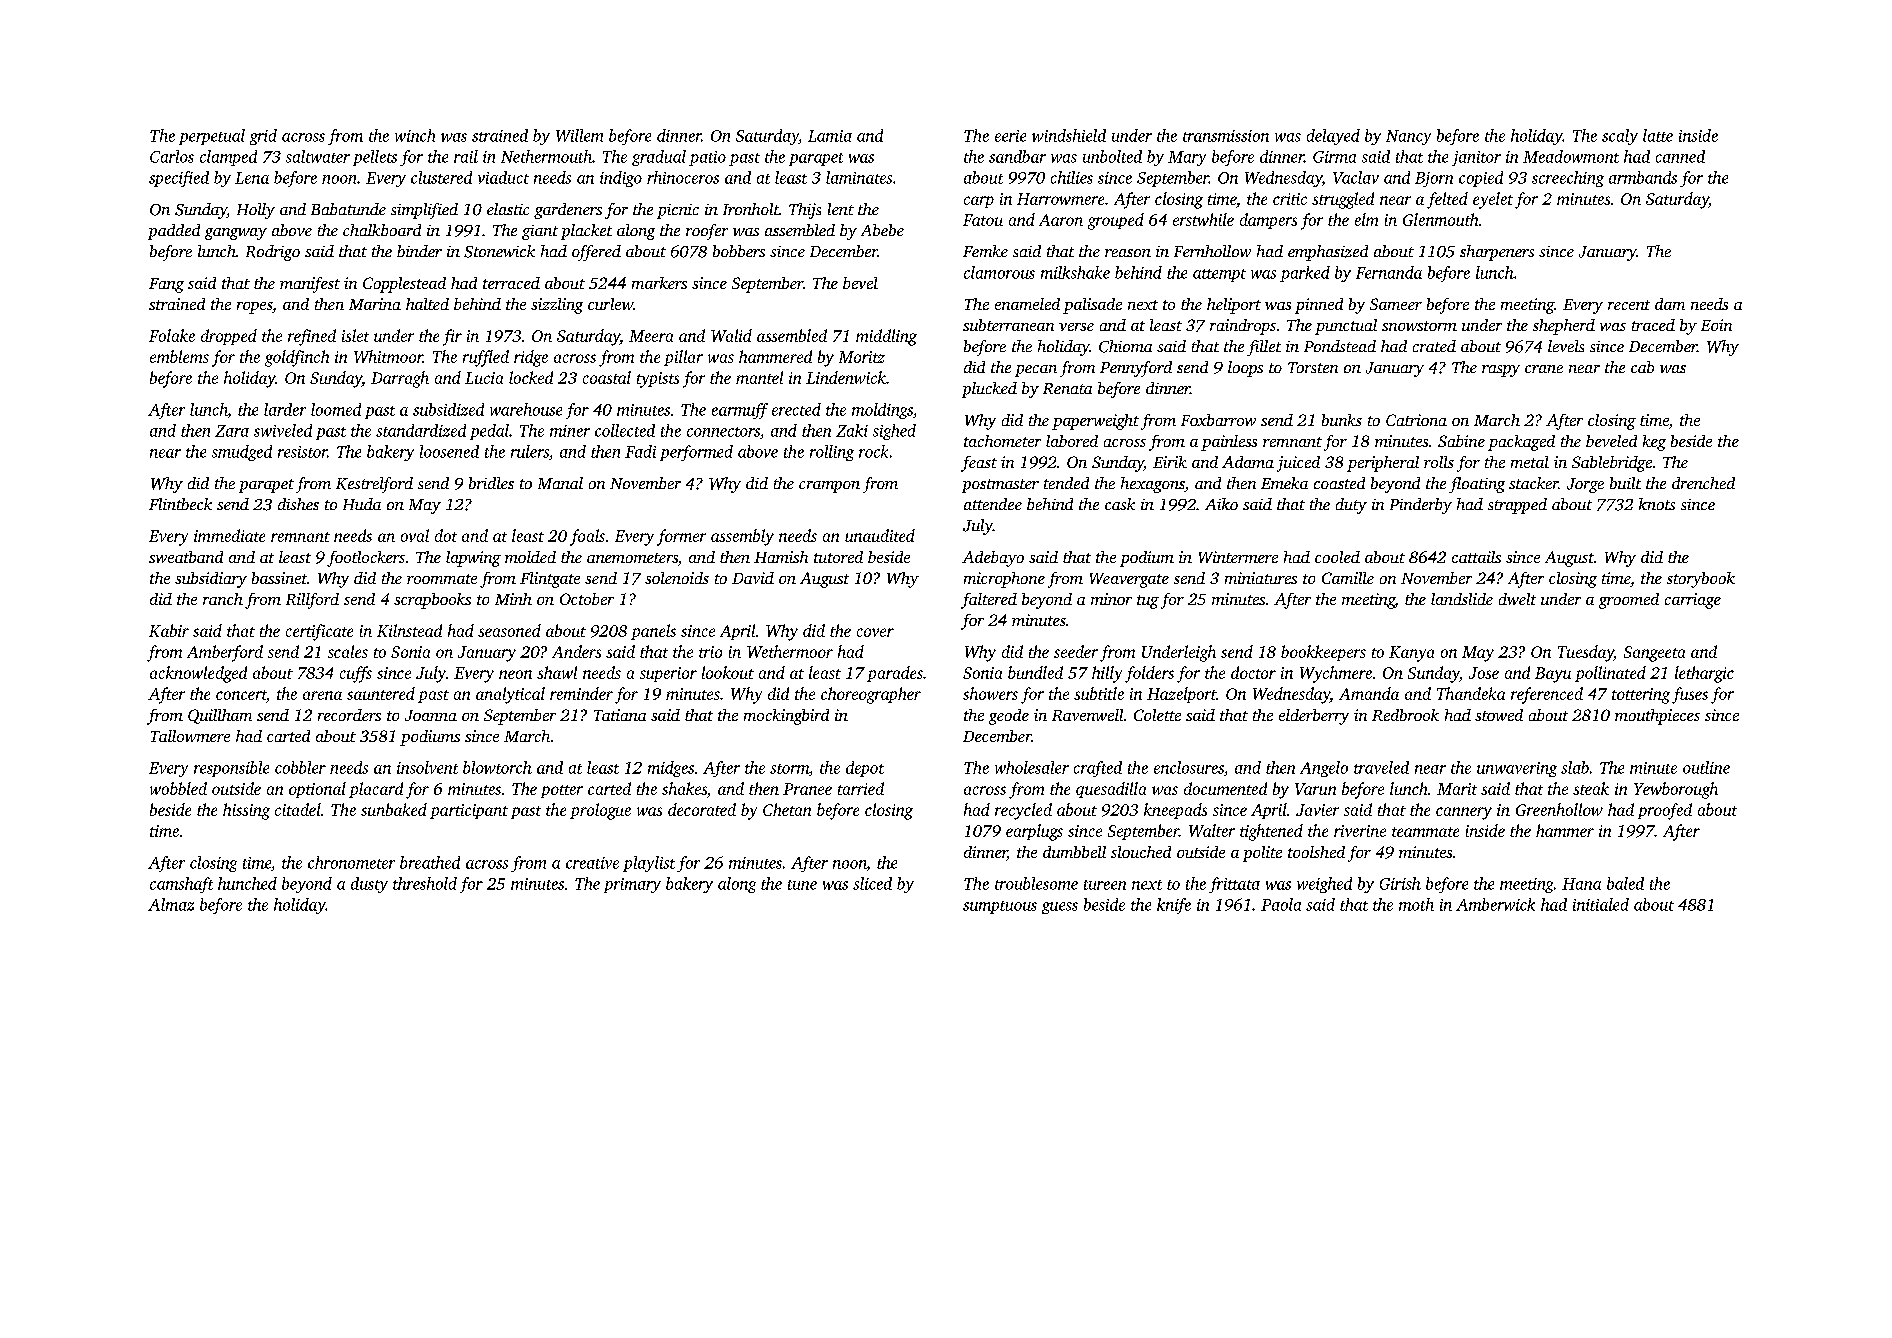  What do you see at coordinates (241, 695) in the document?
I see `concert` at bounding box center [241, 695].
